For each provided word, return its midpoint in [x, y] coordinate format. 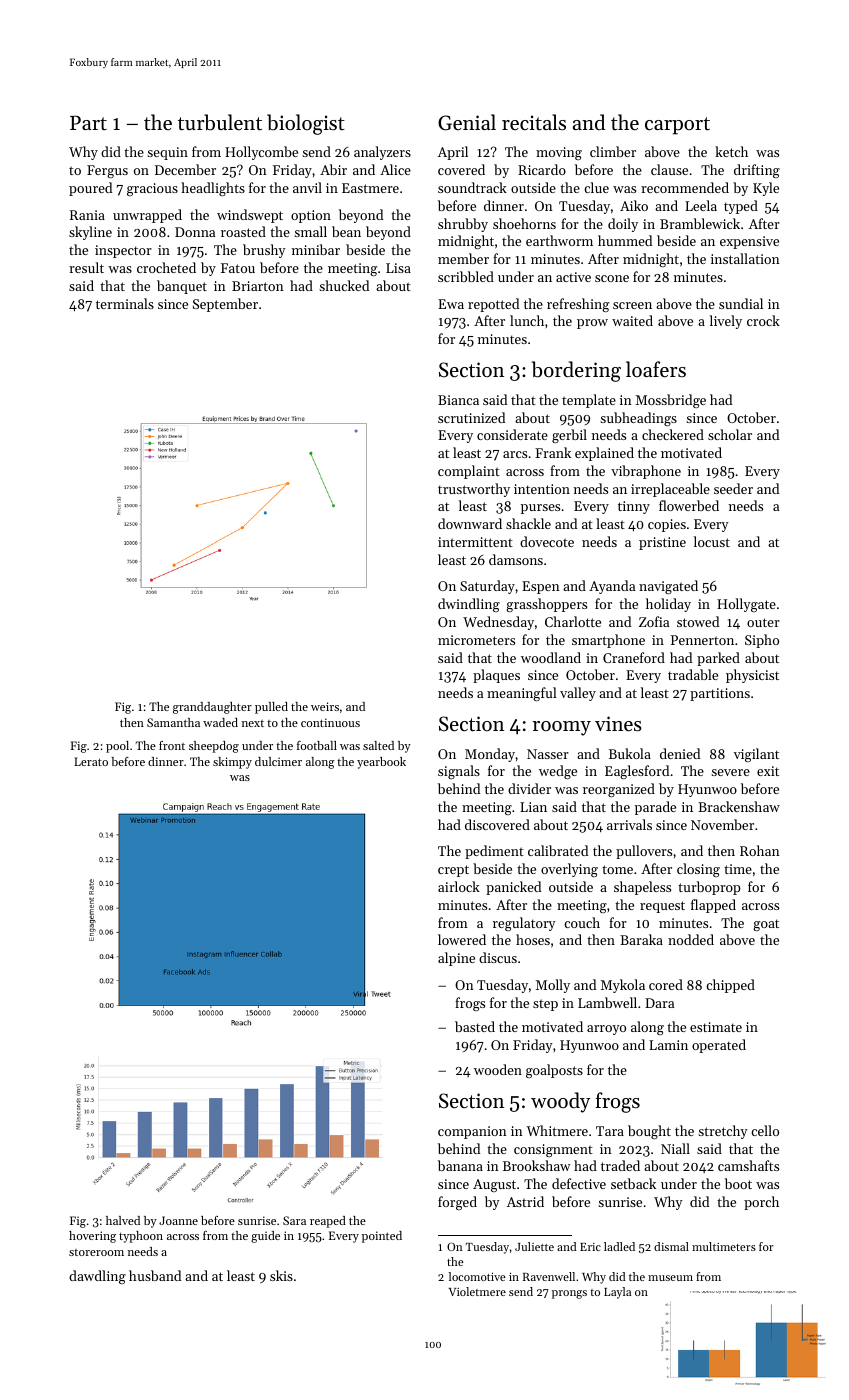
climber [613, 151]
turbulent [220, 122]
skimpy [232, 763]
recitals [534, 122]
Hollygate [746, 605]
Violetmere [477, 1291]
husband [155, 1275]
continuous [330, 722]
